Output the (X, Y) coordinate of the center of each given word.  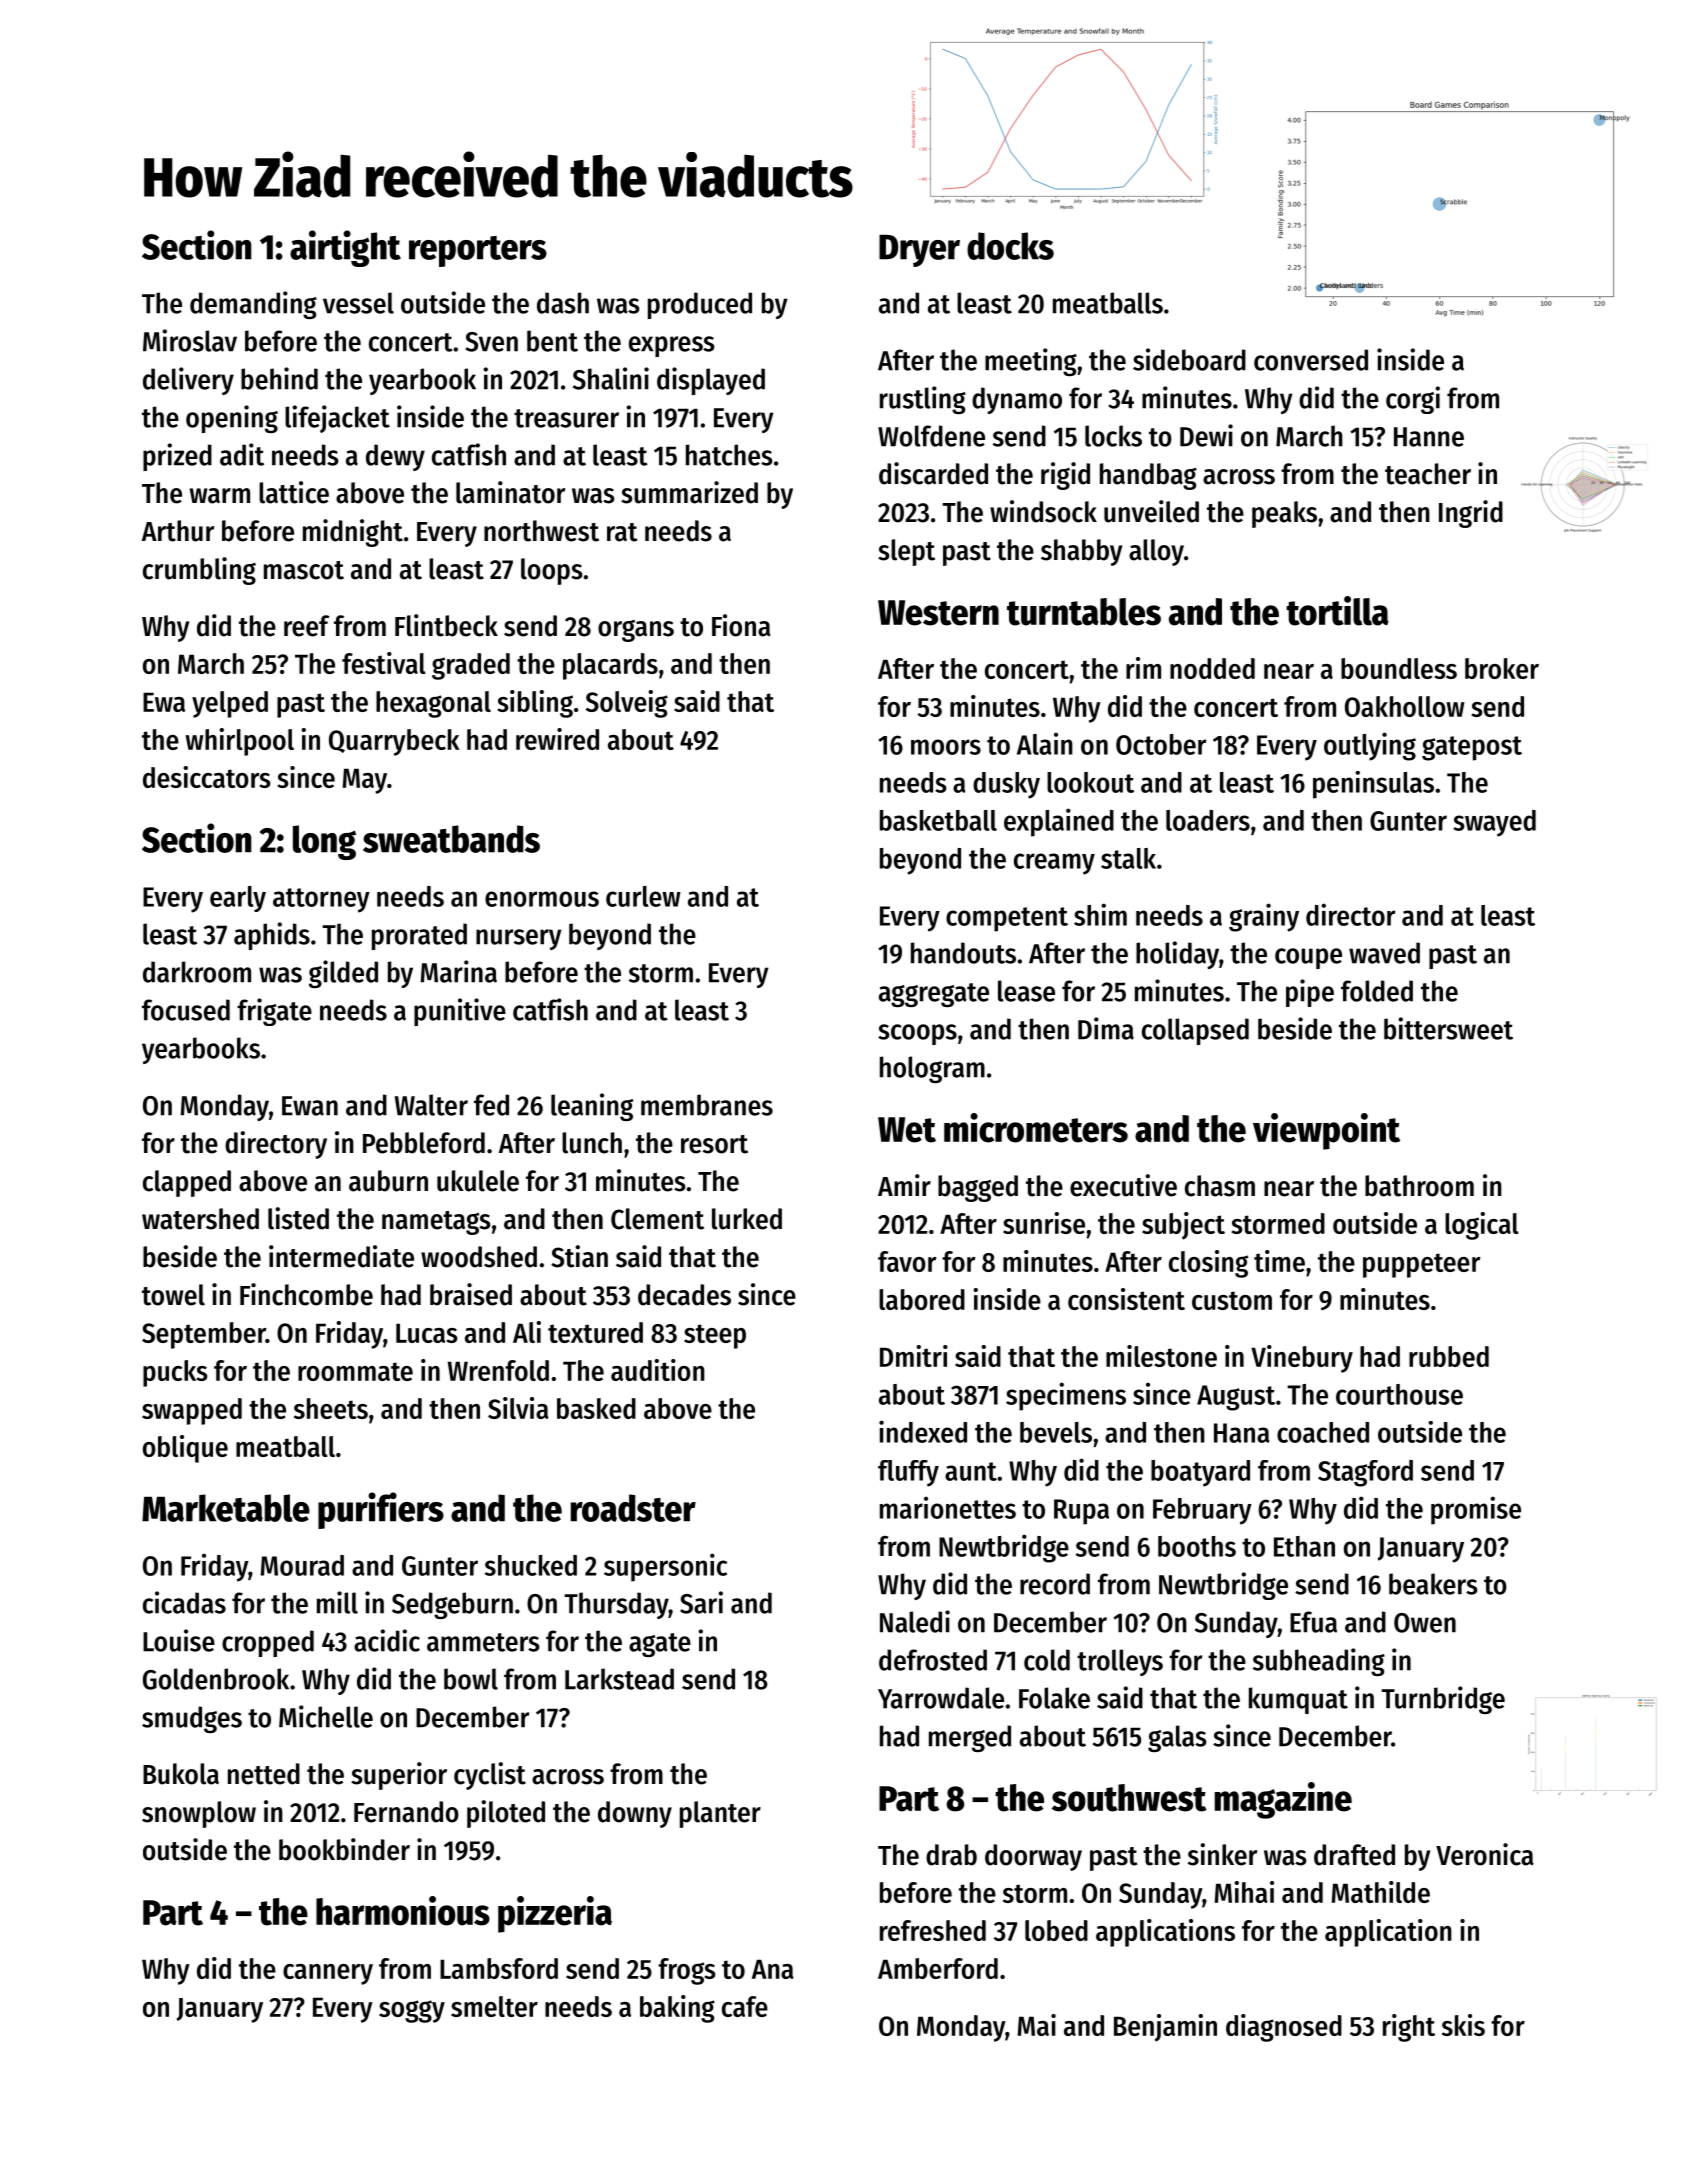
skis (1463, 2025)
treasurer (566, 418)
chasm (1220, 1186)
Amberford (938, 1968)
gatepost (1472, 748)
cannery (328, 1974)
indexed (923, 1431)
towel (173, 1295)
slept (906, 552)
